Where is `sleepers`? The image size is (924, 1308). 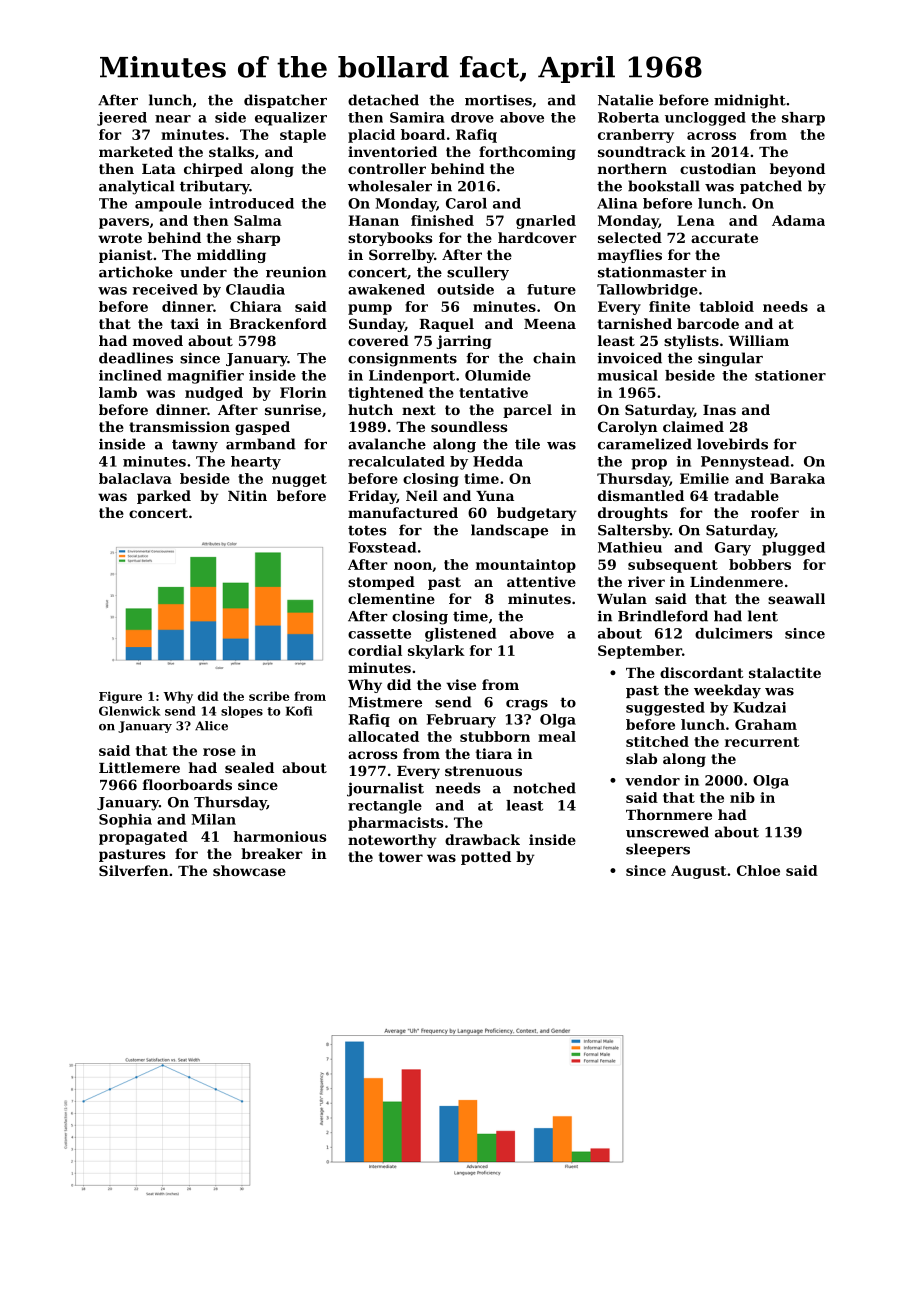
sleepers is located at coordinates (658, 850).
